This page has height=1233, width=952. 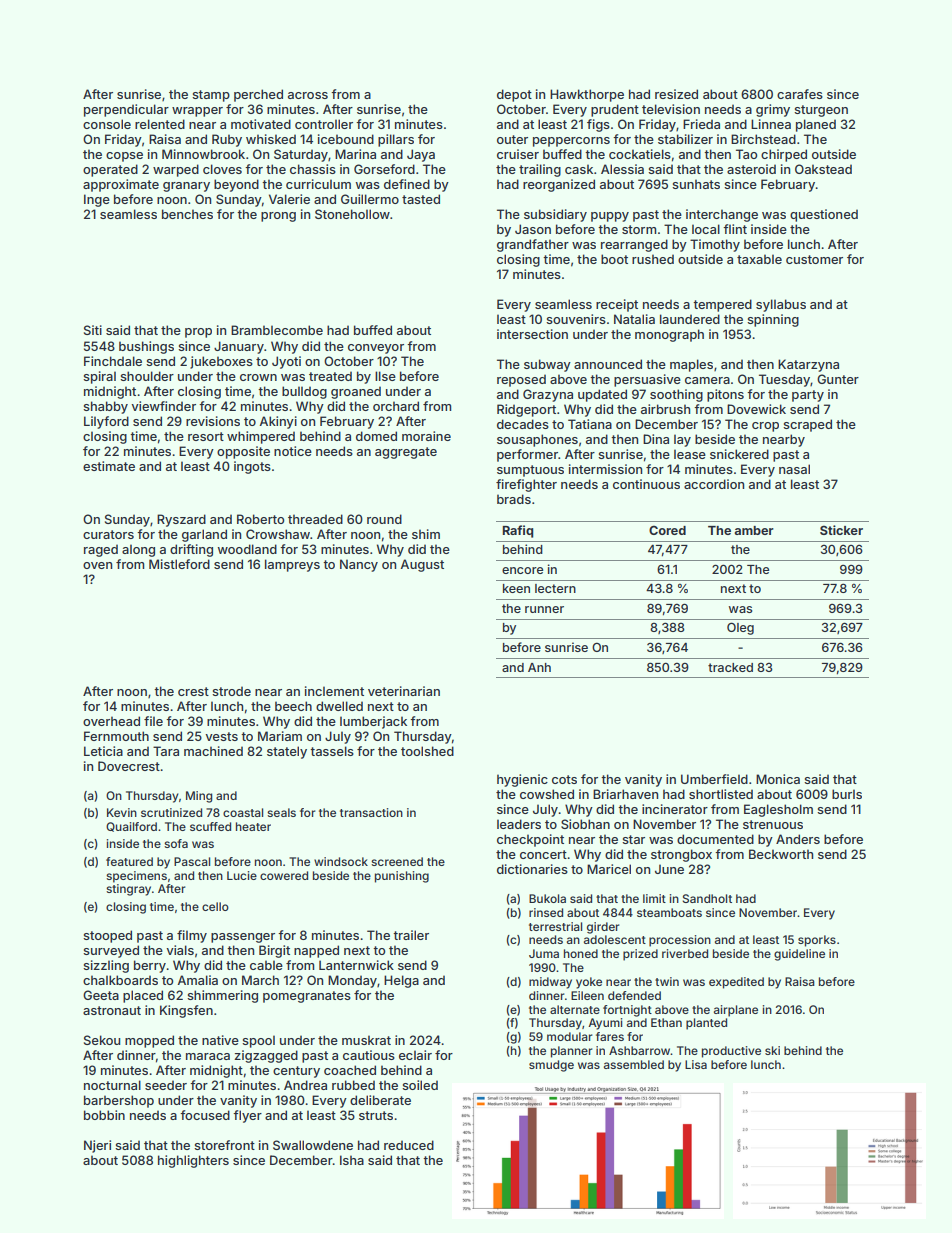 What do you see at coordinates (587, 95) in the page?
I see `Hawkthorpe` at bounding box center [587, 95].
